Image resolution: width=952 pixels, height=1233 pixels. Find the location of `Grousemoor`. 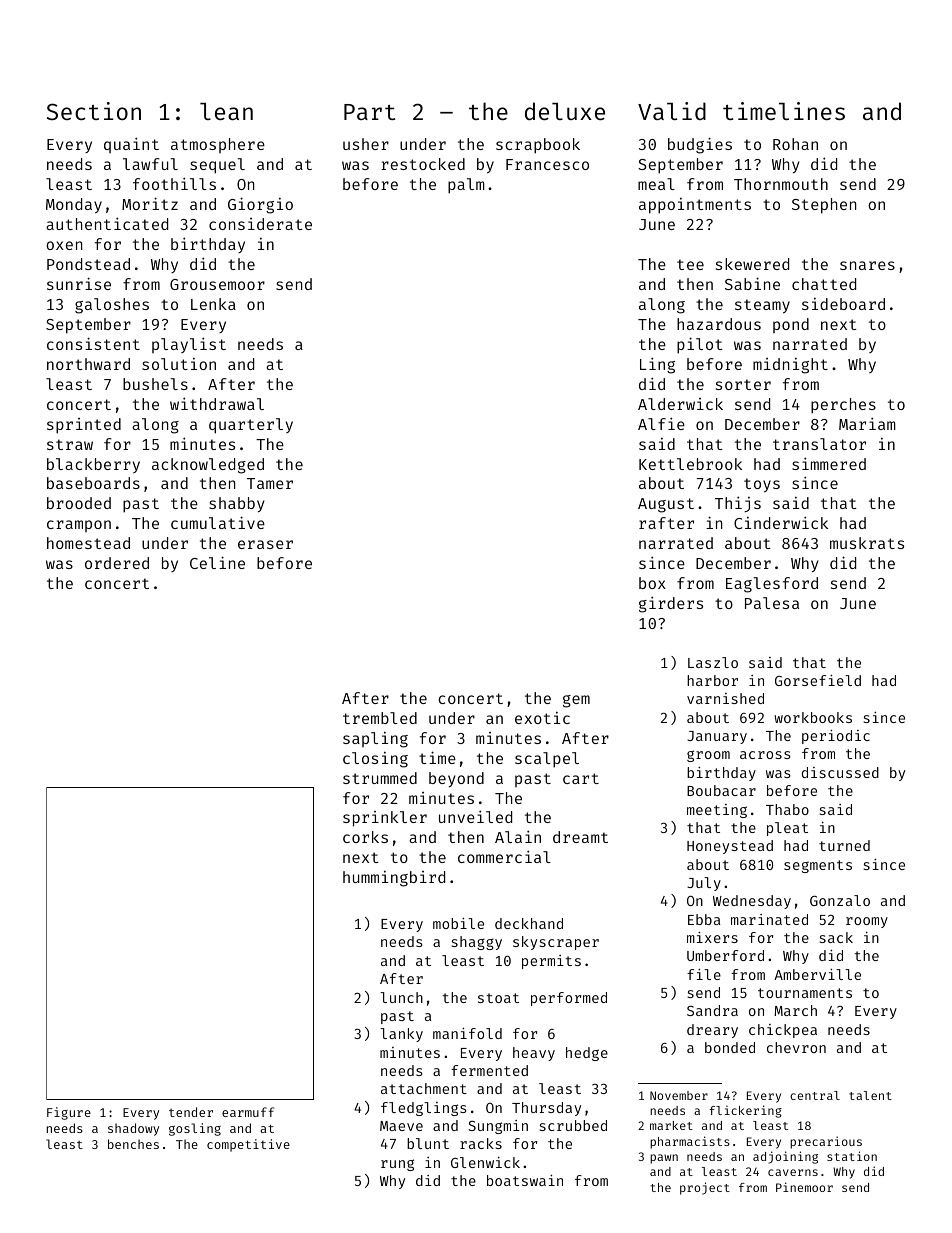

Grousemoor is located at coordinates (217, 284).
